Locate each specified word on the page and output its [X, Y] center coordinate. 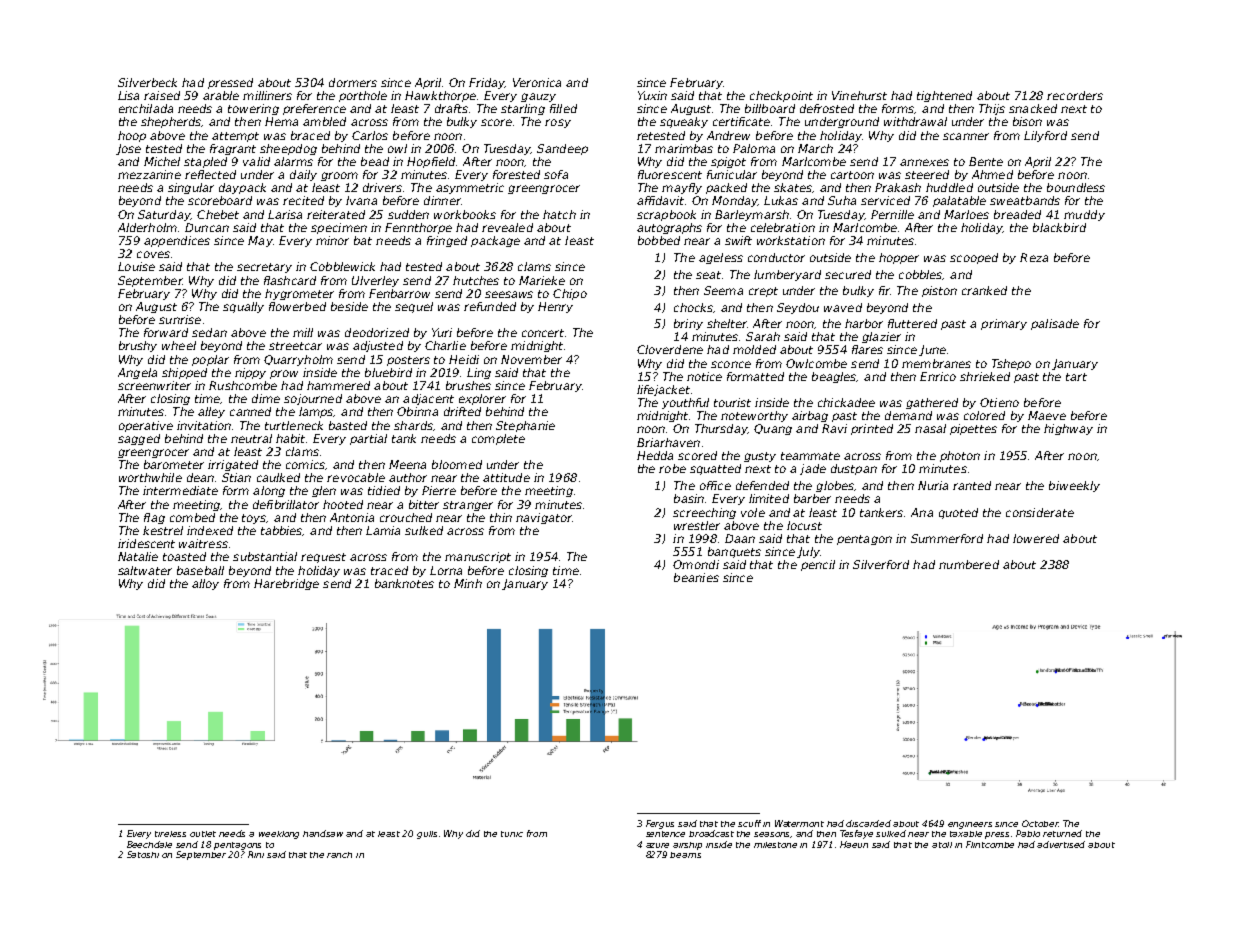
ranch [339, 855]
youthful [685, 403]
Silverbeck [147, 82]
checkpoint [781, 96]
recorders [1075, 95]
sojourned [313, 399]
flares [867, 349]
